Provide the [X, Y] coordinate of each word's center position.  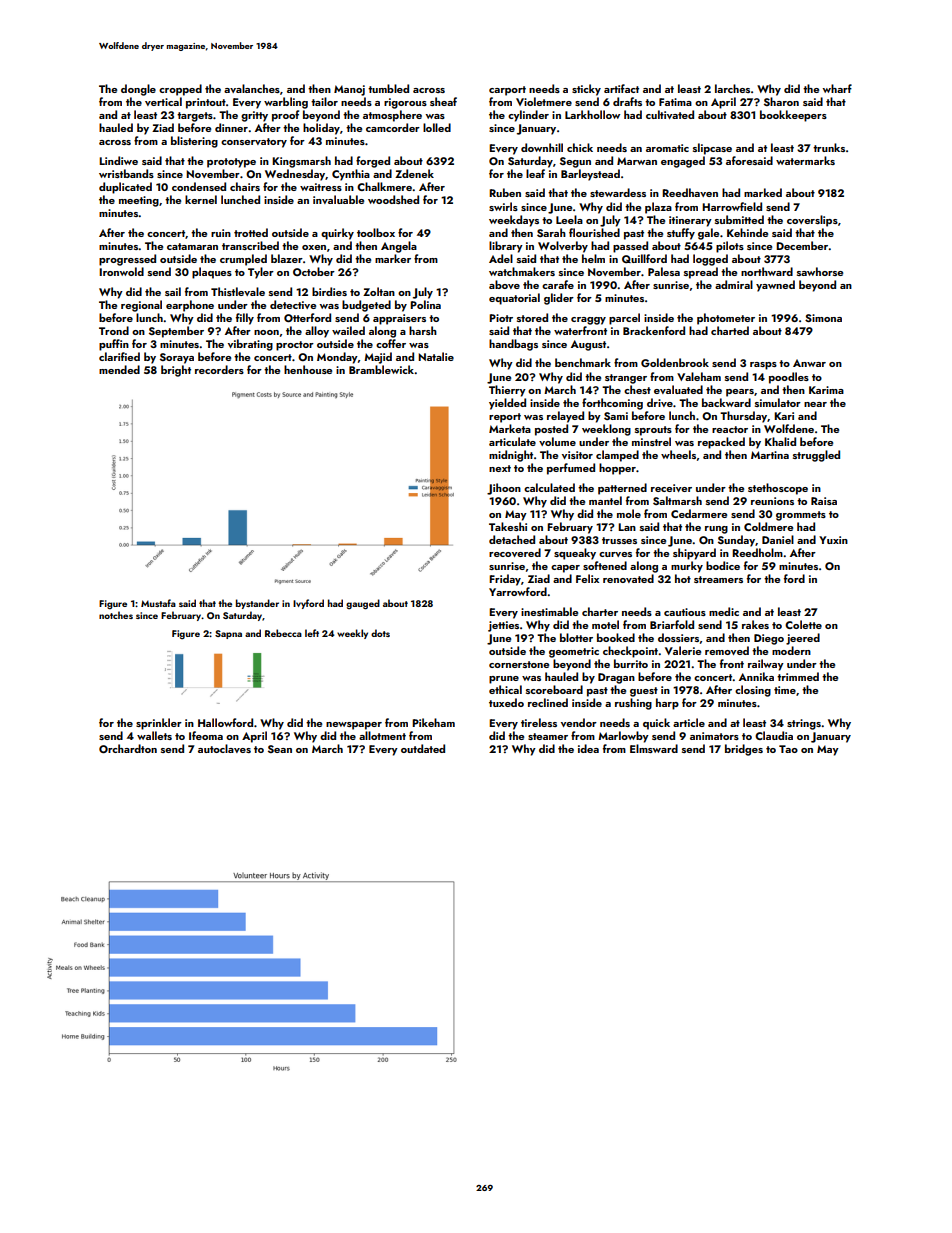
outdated [423, 748]
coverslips [812, 221]
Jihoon [504, 489]
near [815, 404]
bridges [744, 750]
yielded [507, 404]
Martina [770, 455]
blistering [194, 142]
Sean [280, 749]
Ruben [505, 192]
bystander [257, 604]
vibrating [250, 345]
